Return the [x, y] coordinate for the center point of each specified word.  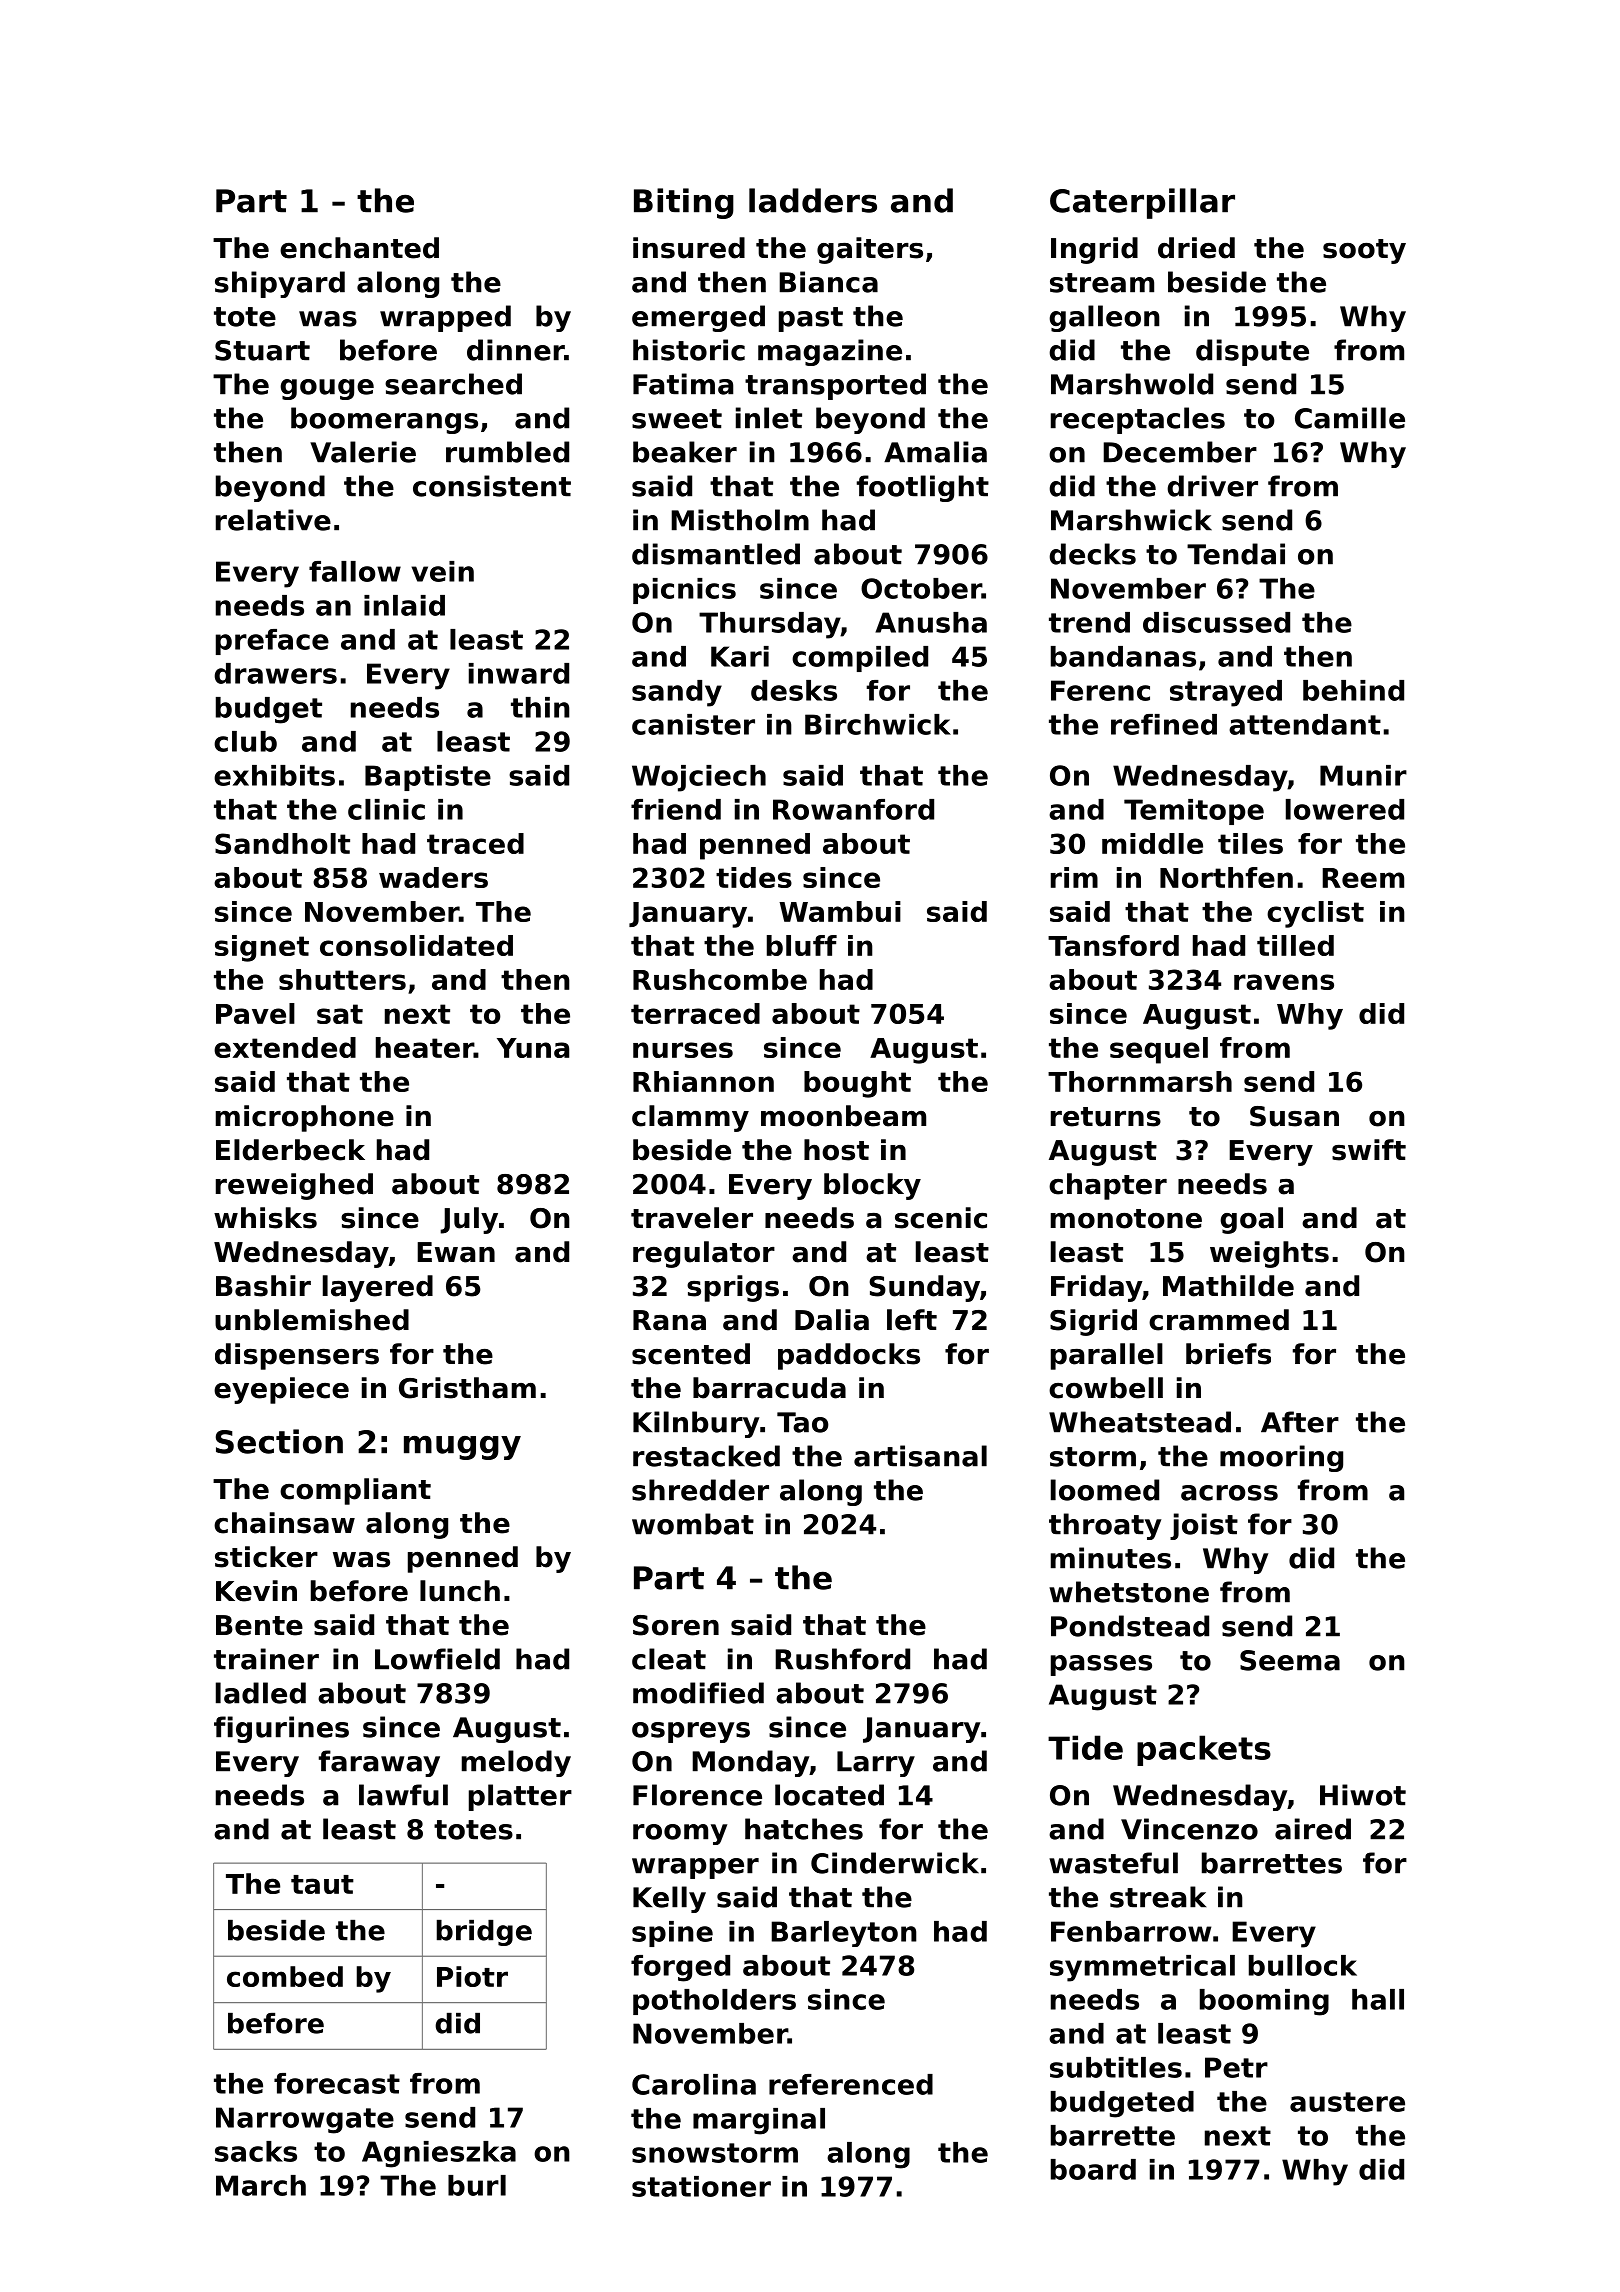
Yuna [533, 1048]
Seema [1290, 1660]
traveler [692, 1218]
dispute [1252, 352]
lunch [460, 1591]
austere [1347, 2102]
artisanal [920, 1456]
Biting [684, 203]
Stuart [262, 350]
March [261, 2185]
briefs [1228, 1354]
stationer [701, 2186]
